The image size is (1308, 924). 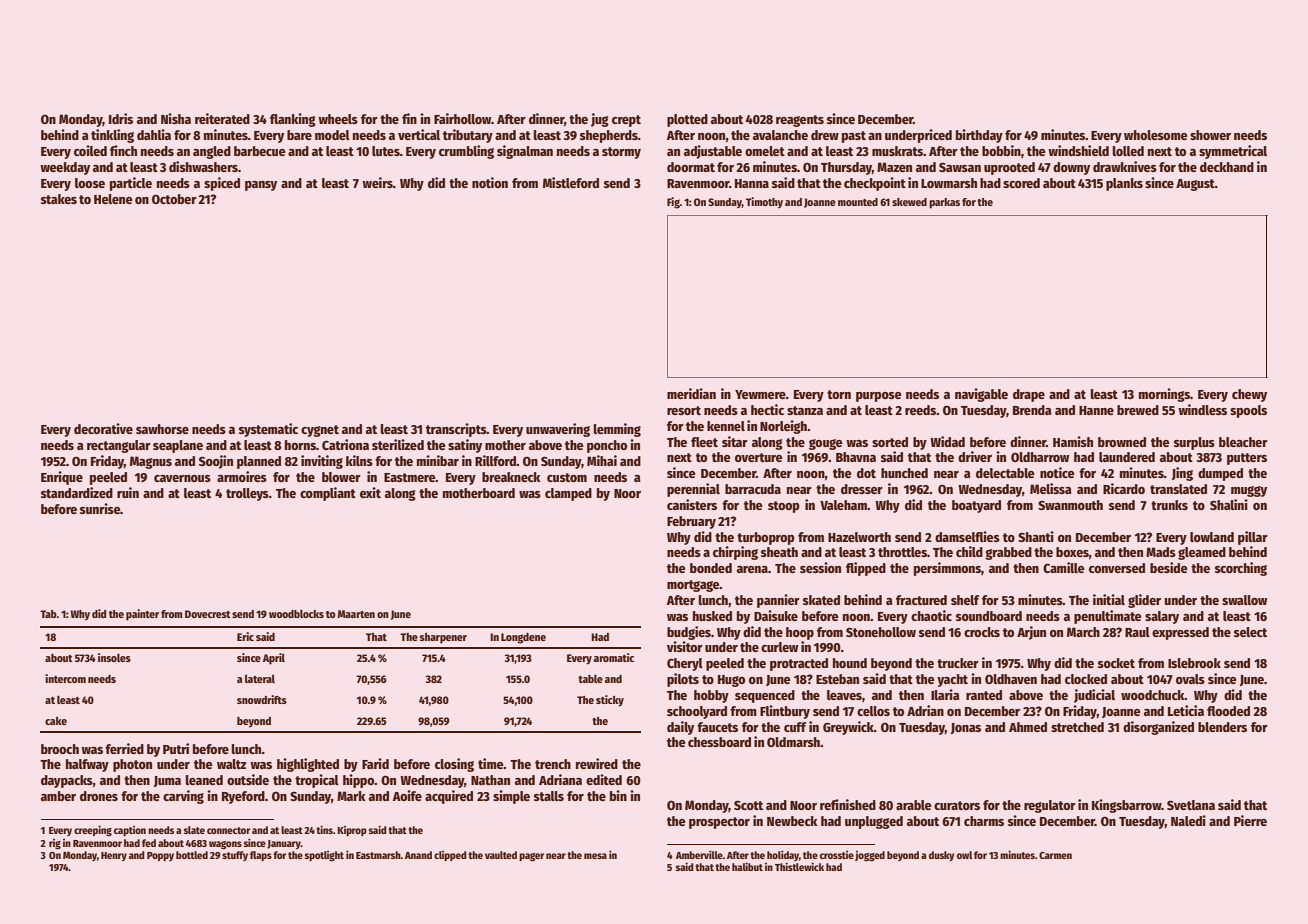 What do you see at coordinates (525, 152) in the document?
I see `signalman` at bounding box center [525, 152].
